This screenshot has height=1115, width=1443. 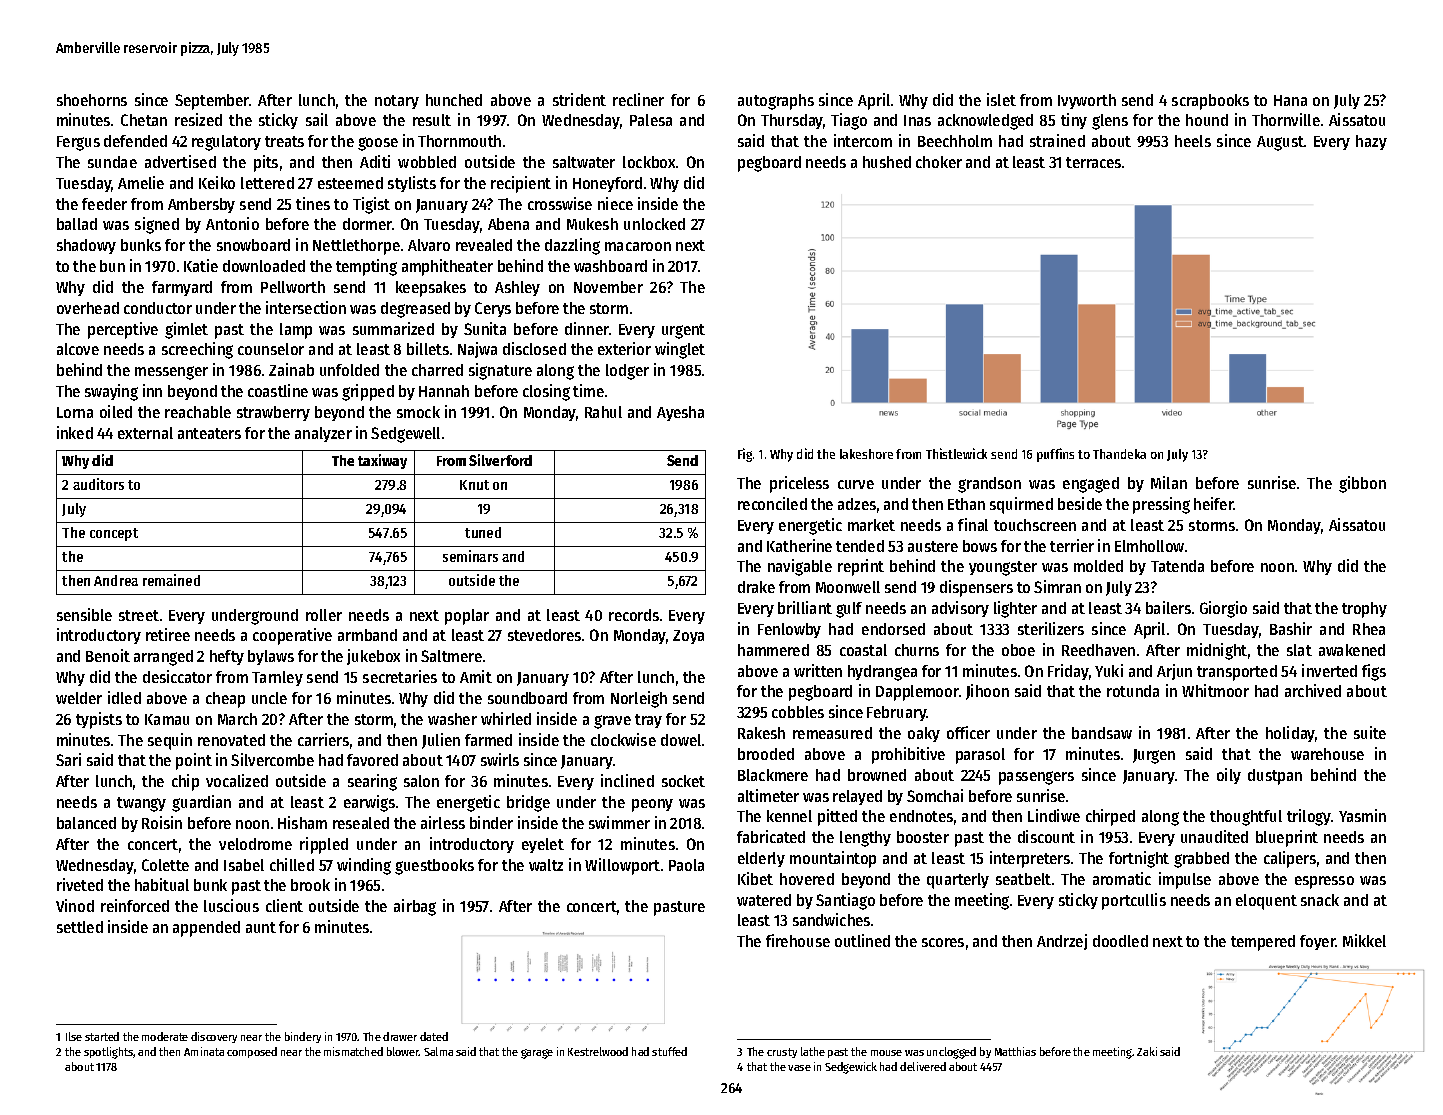 I want to click on Ilse, so click(x=74, y=1036).
